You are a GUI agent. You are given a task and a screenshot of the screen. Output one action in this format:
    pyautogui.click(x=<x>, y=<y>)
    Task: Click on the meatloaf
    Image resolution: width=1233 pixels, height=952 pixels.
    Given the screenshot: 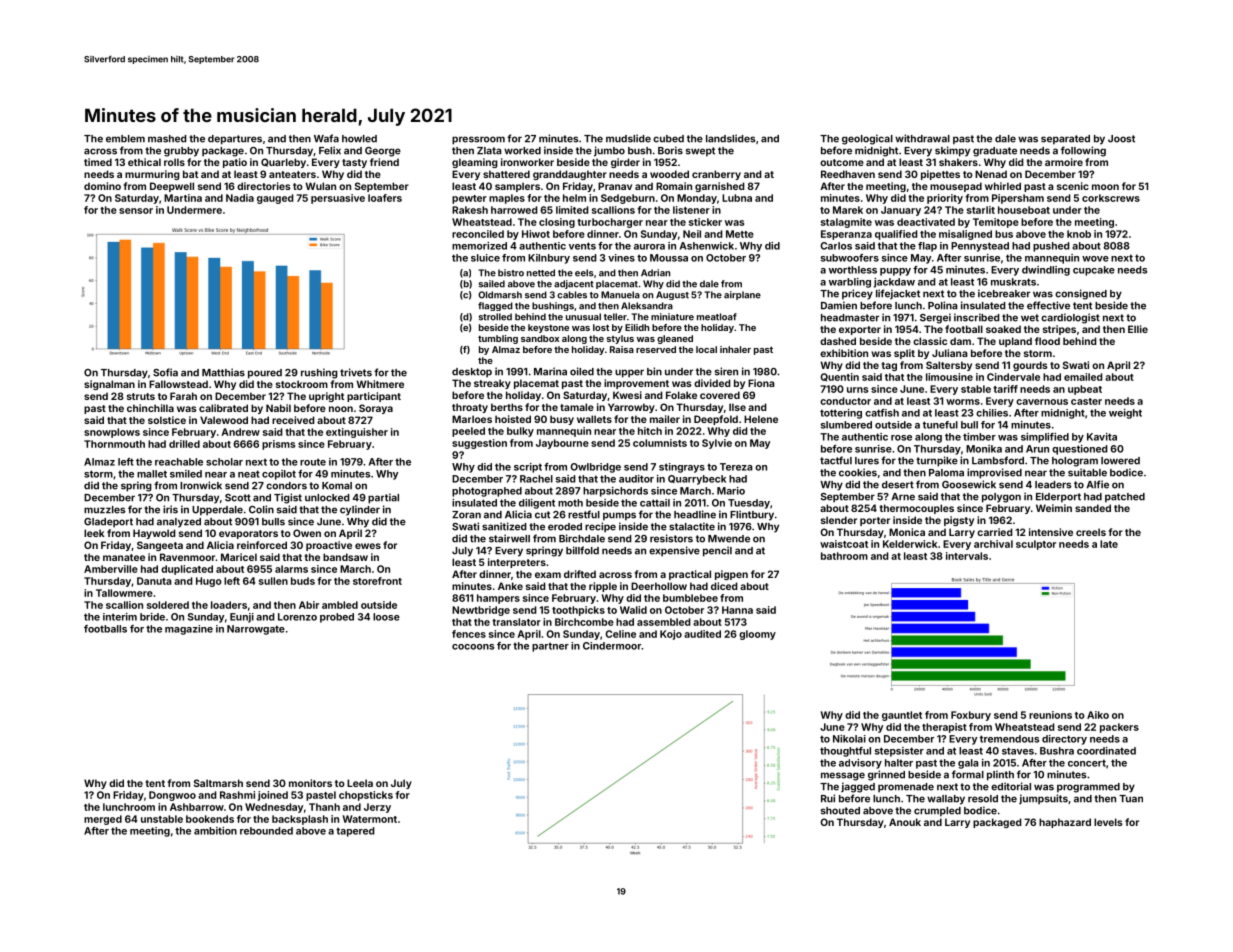 What is the action you would take?
    pyautogui.click(x=717, y=317)
